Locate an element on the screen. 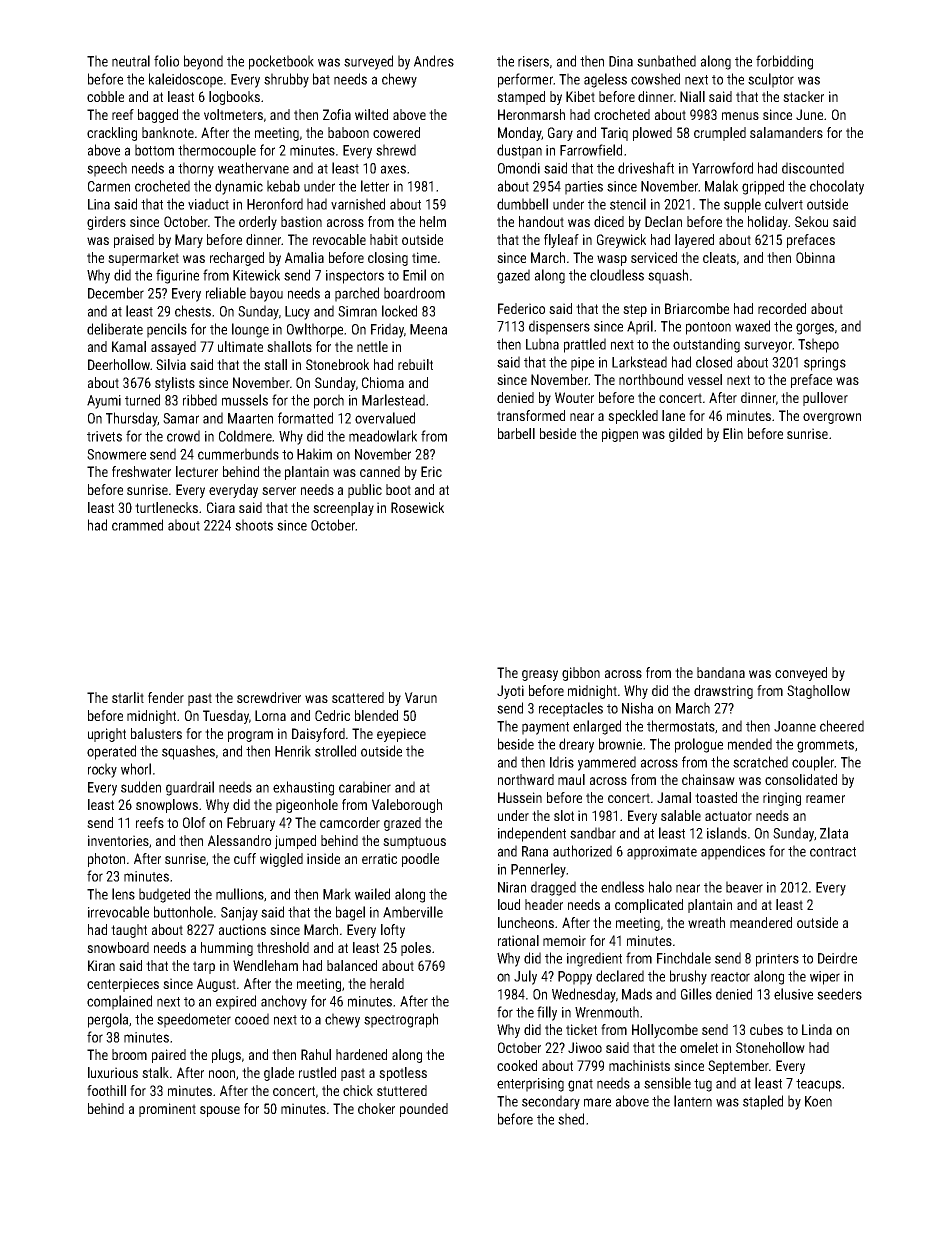 The height and width of the screenshot is (1233, 952). stapled is located at coordinates (763, 1102).
